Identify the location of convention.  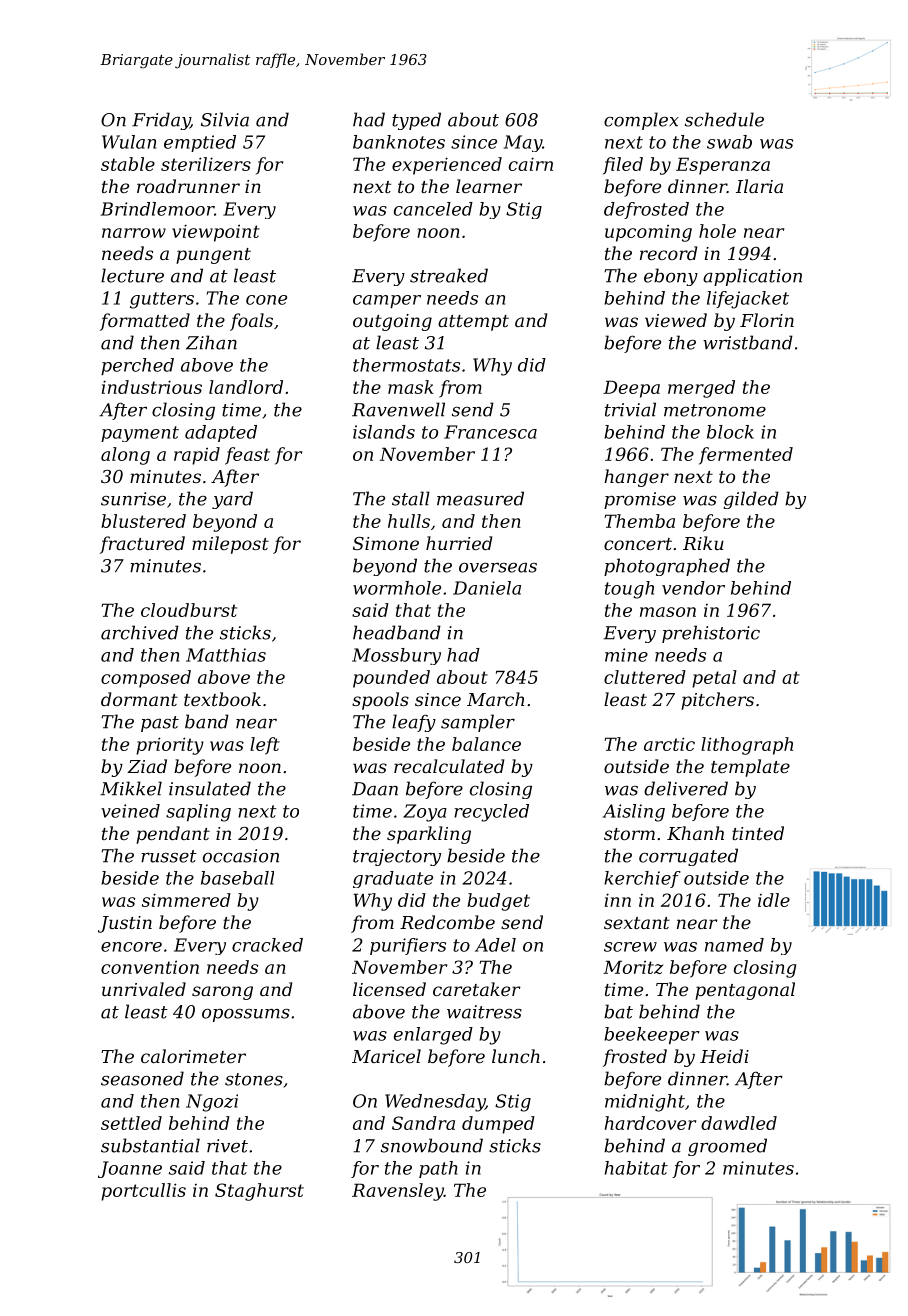
(150, 967).
